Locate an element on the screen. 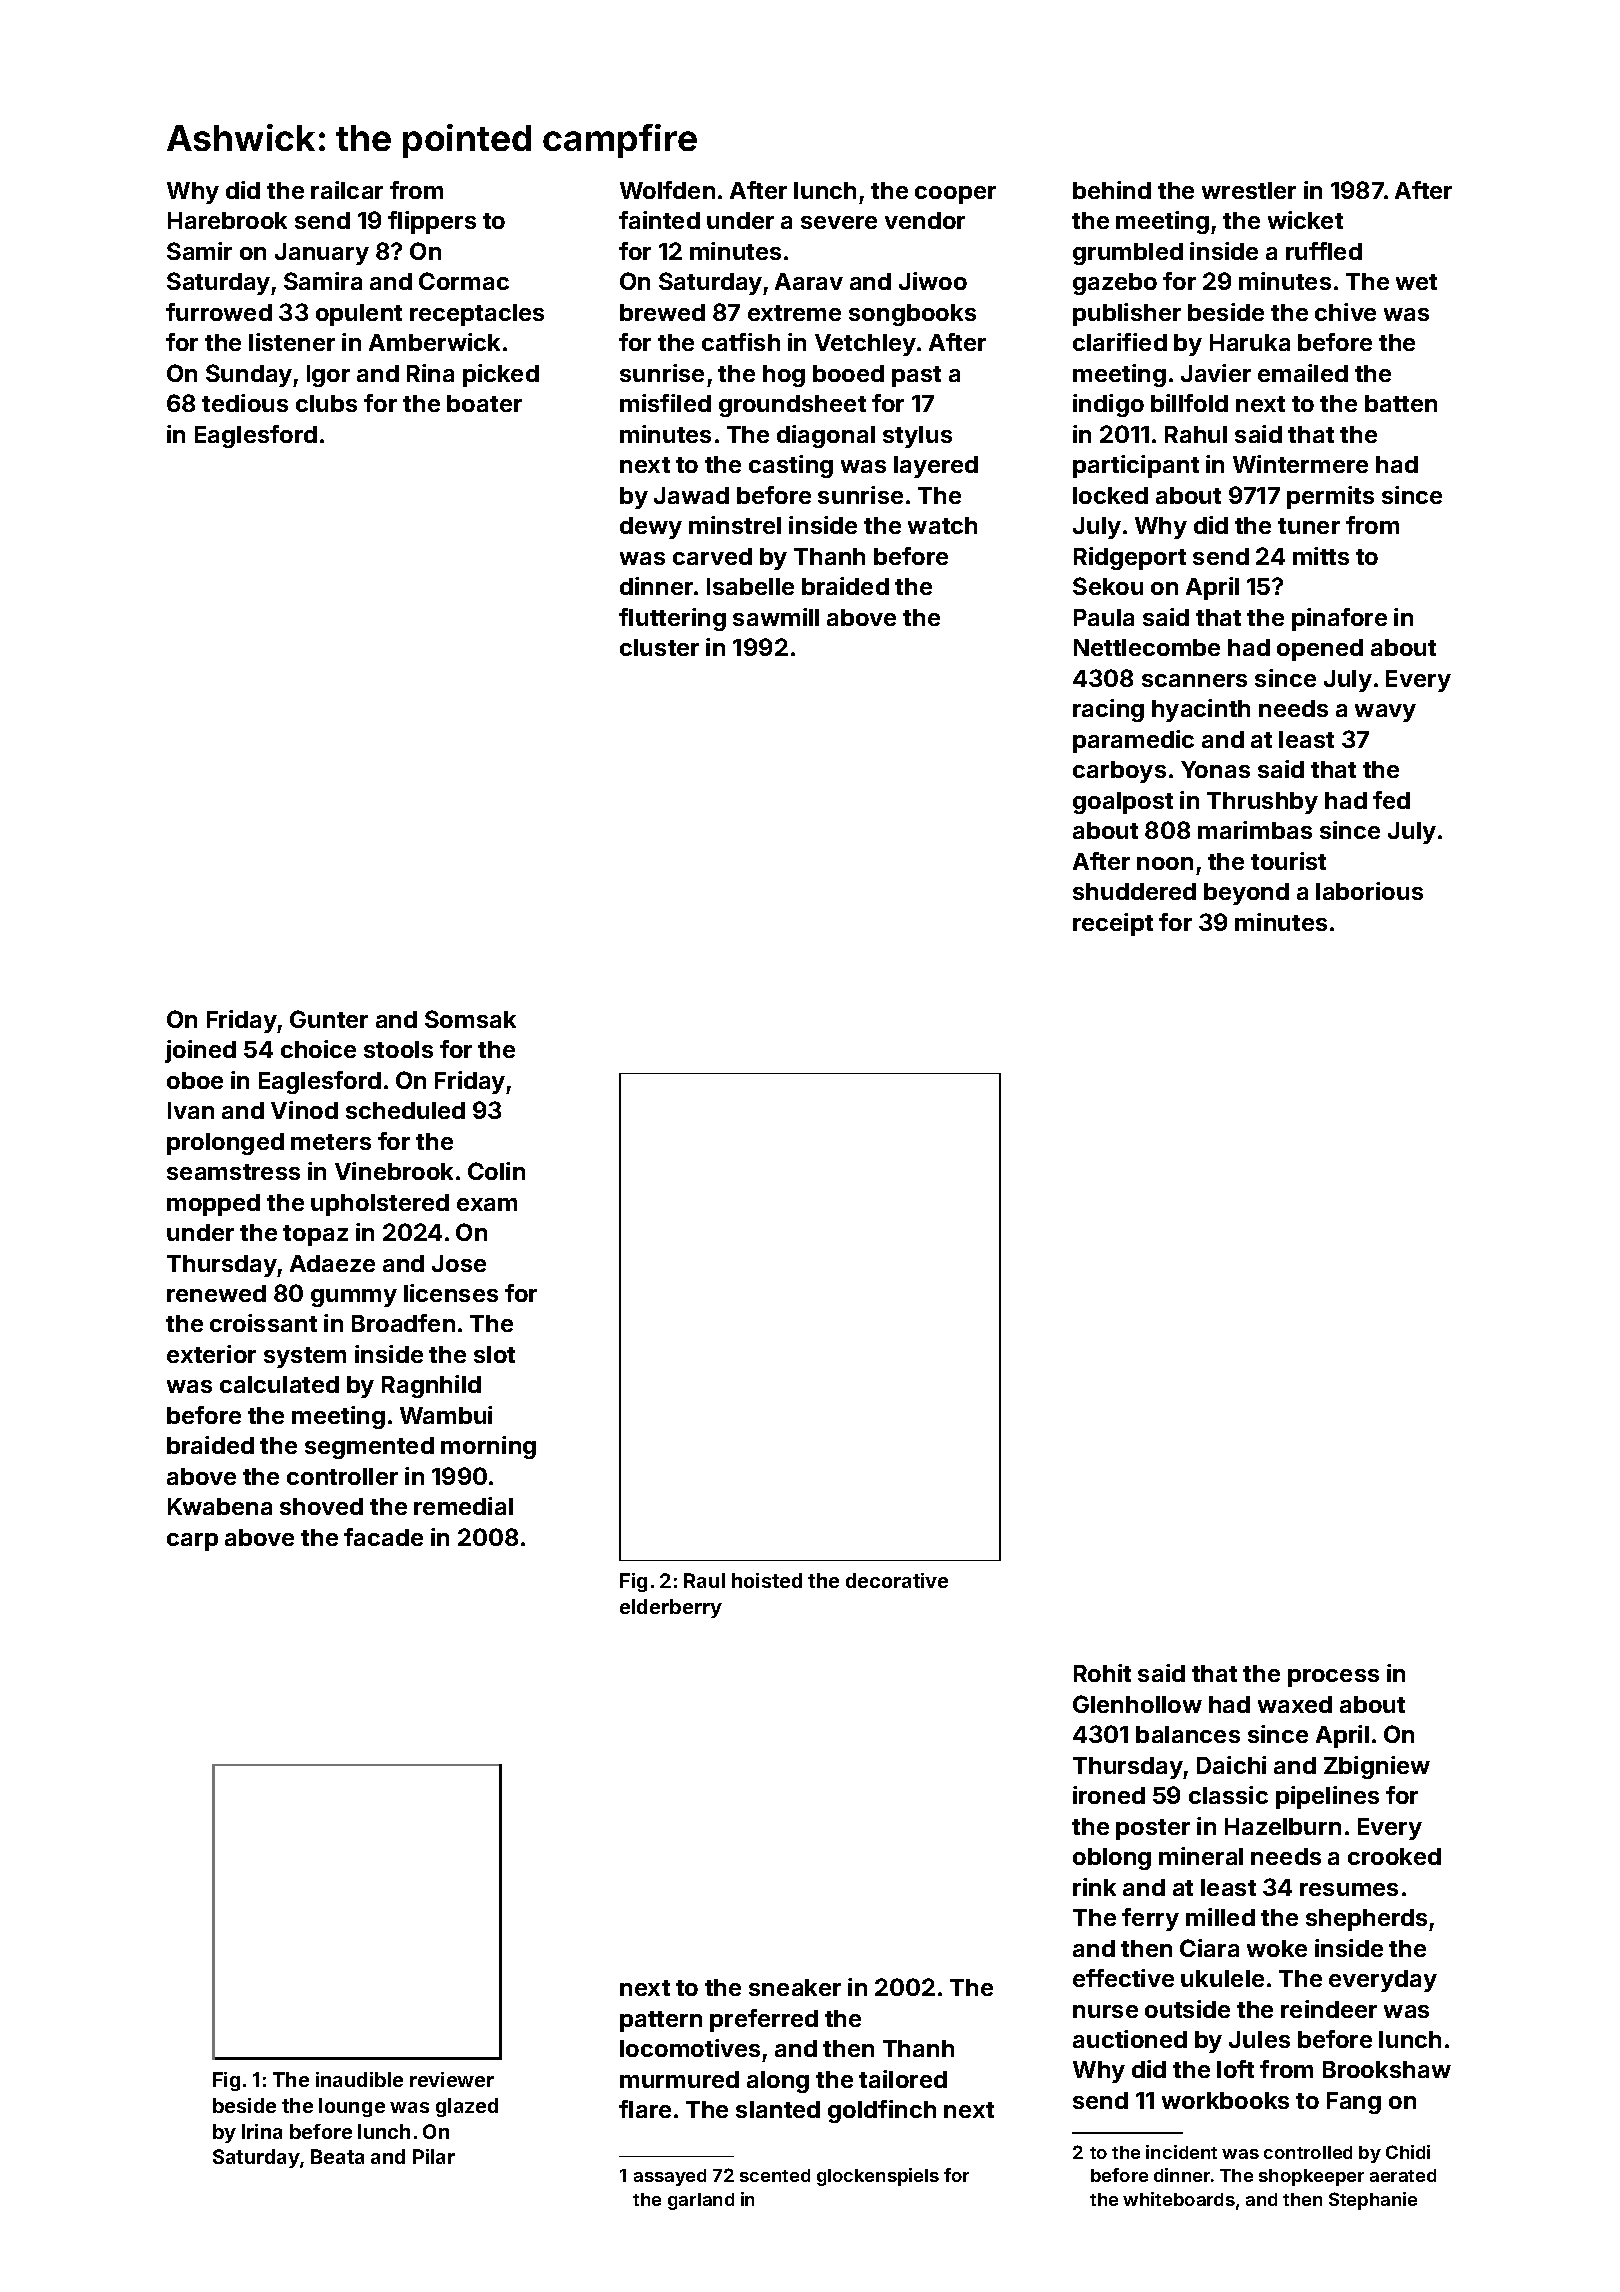 The width and height of the screenshot is (1620, 2292). elderberry is located at coordinates (671, 1608).
